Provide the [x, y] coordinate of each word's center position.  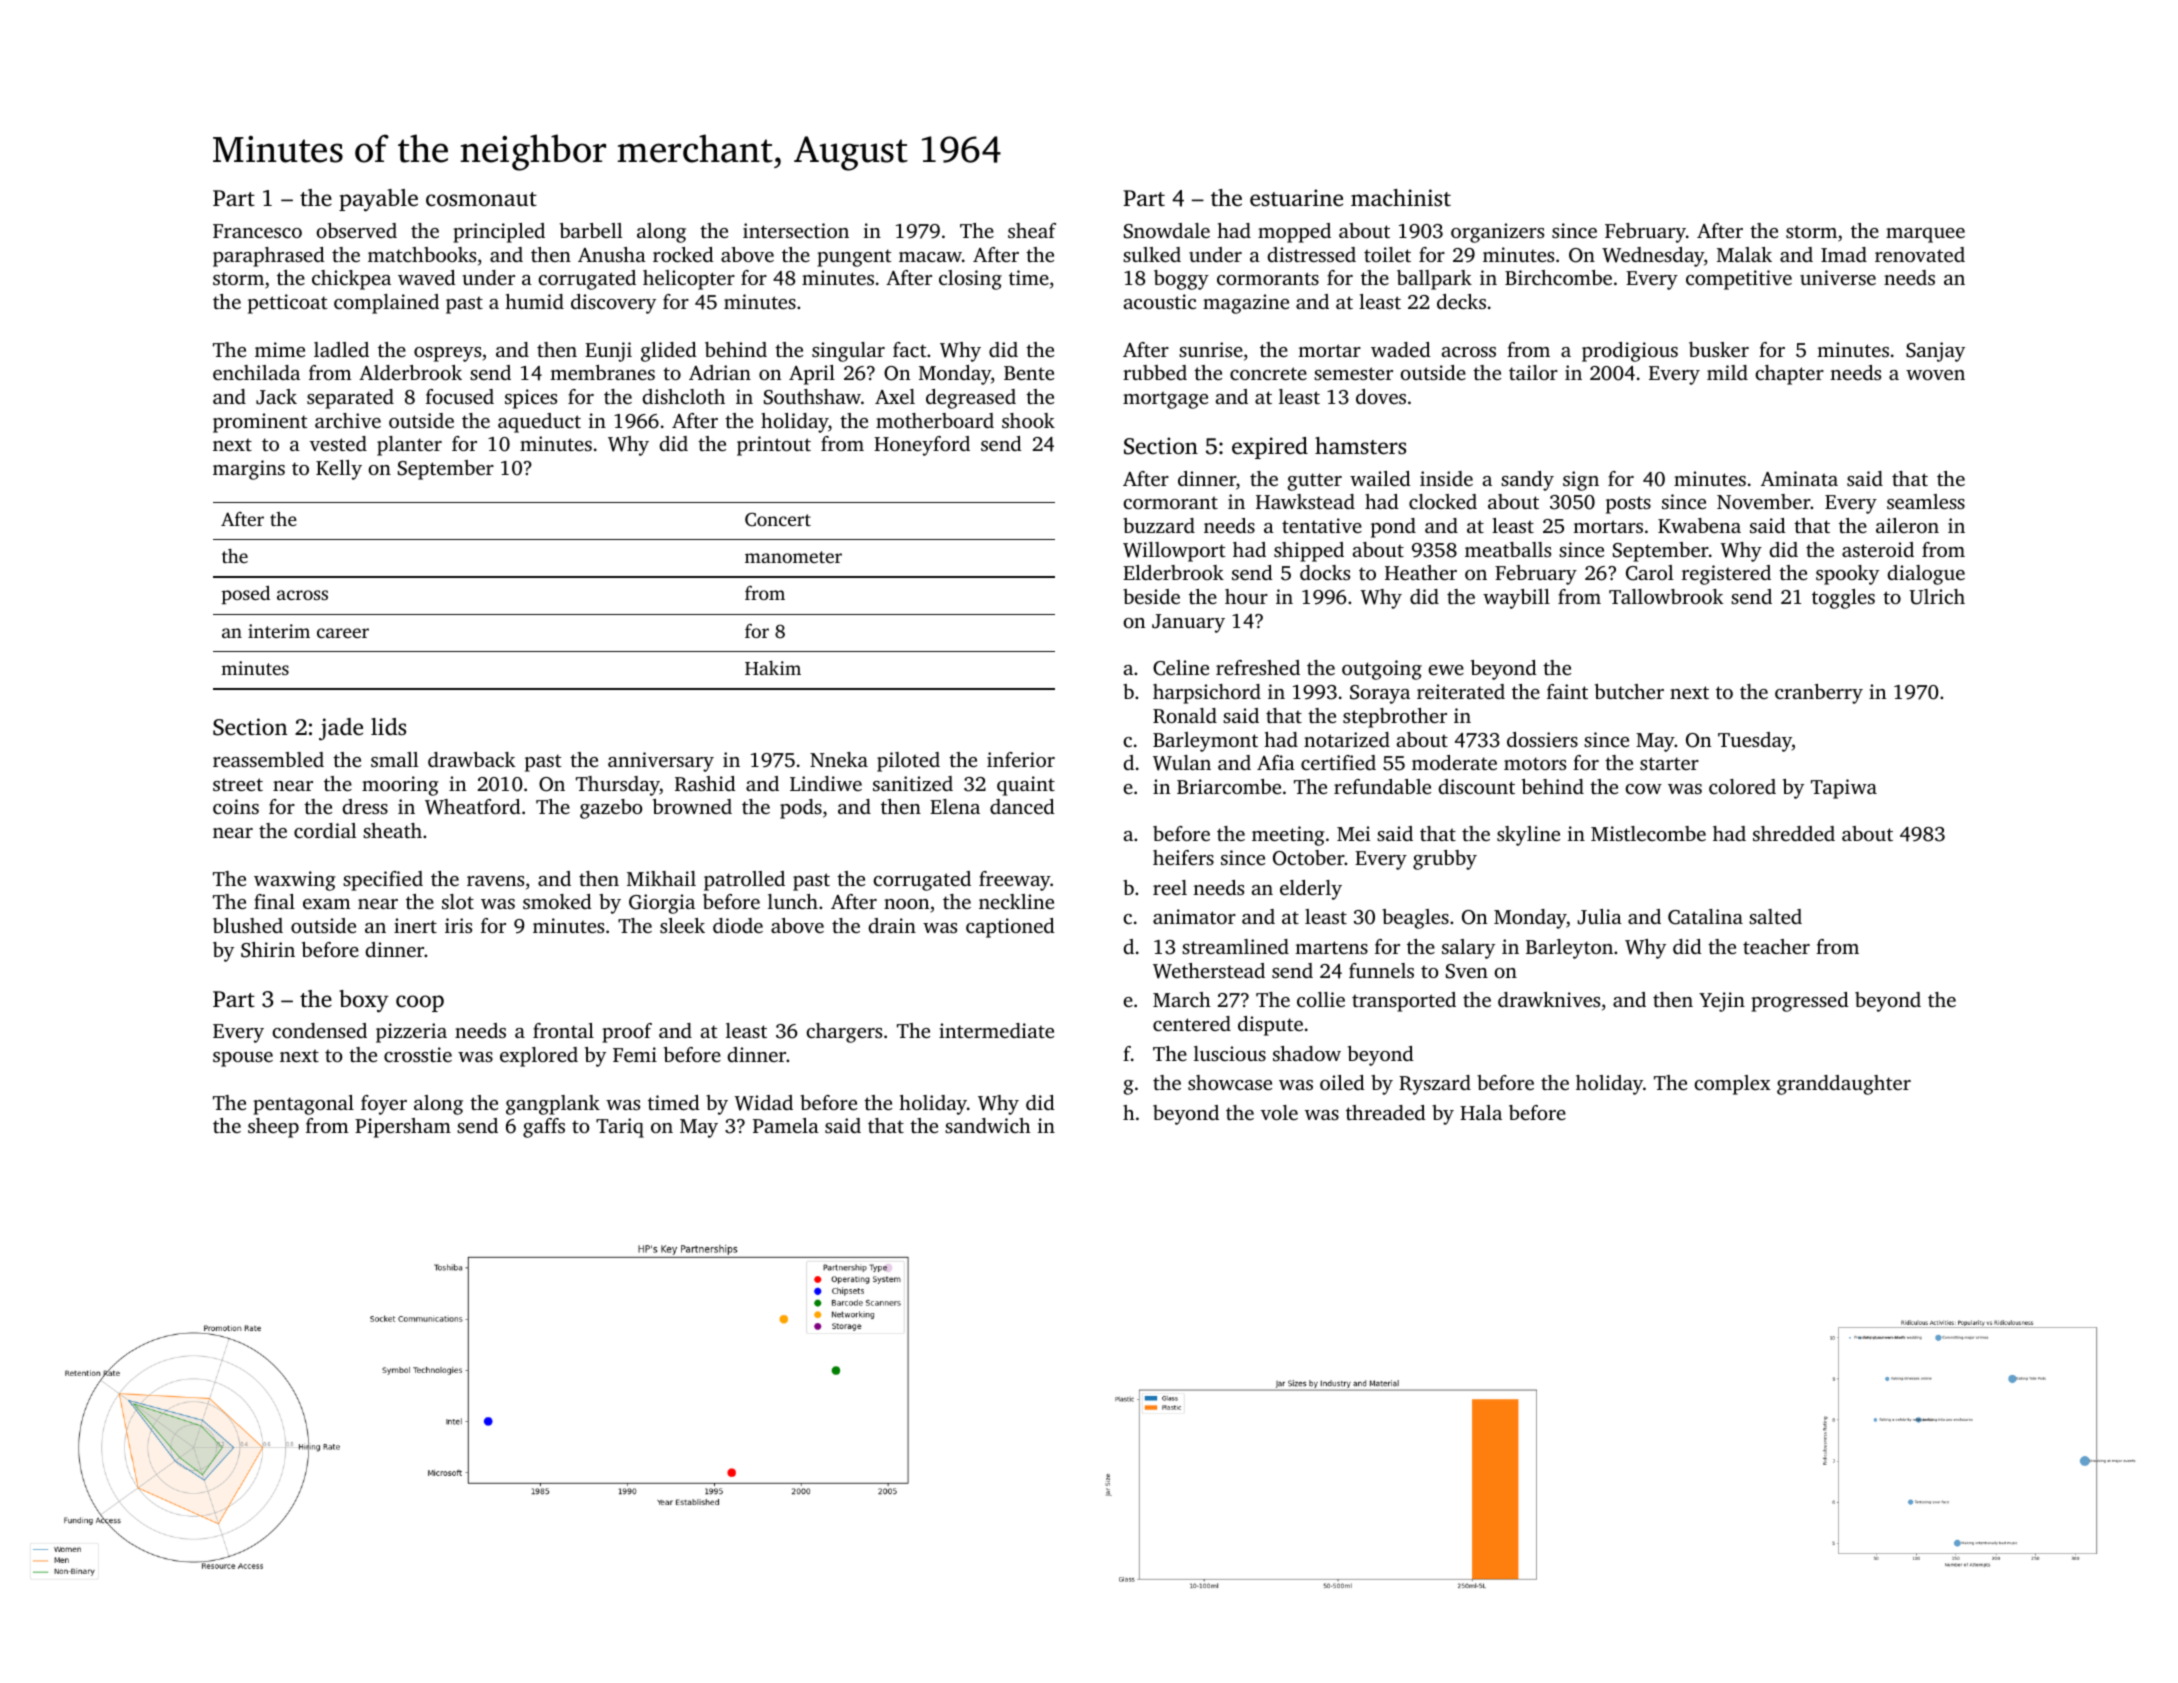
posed [246, 594]
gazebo [611, 809]
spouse [243, 1059]
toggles [1843, 599]
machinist [1401, 198]
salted [1775, 916]
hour [1246, 596]
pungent [854, 258]
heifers [1183, 857]
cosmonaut [481, 199]
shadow [1307, 1053]
